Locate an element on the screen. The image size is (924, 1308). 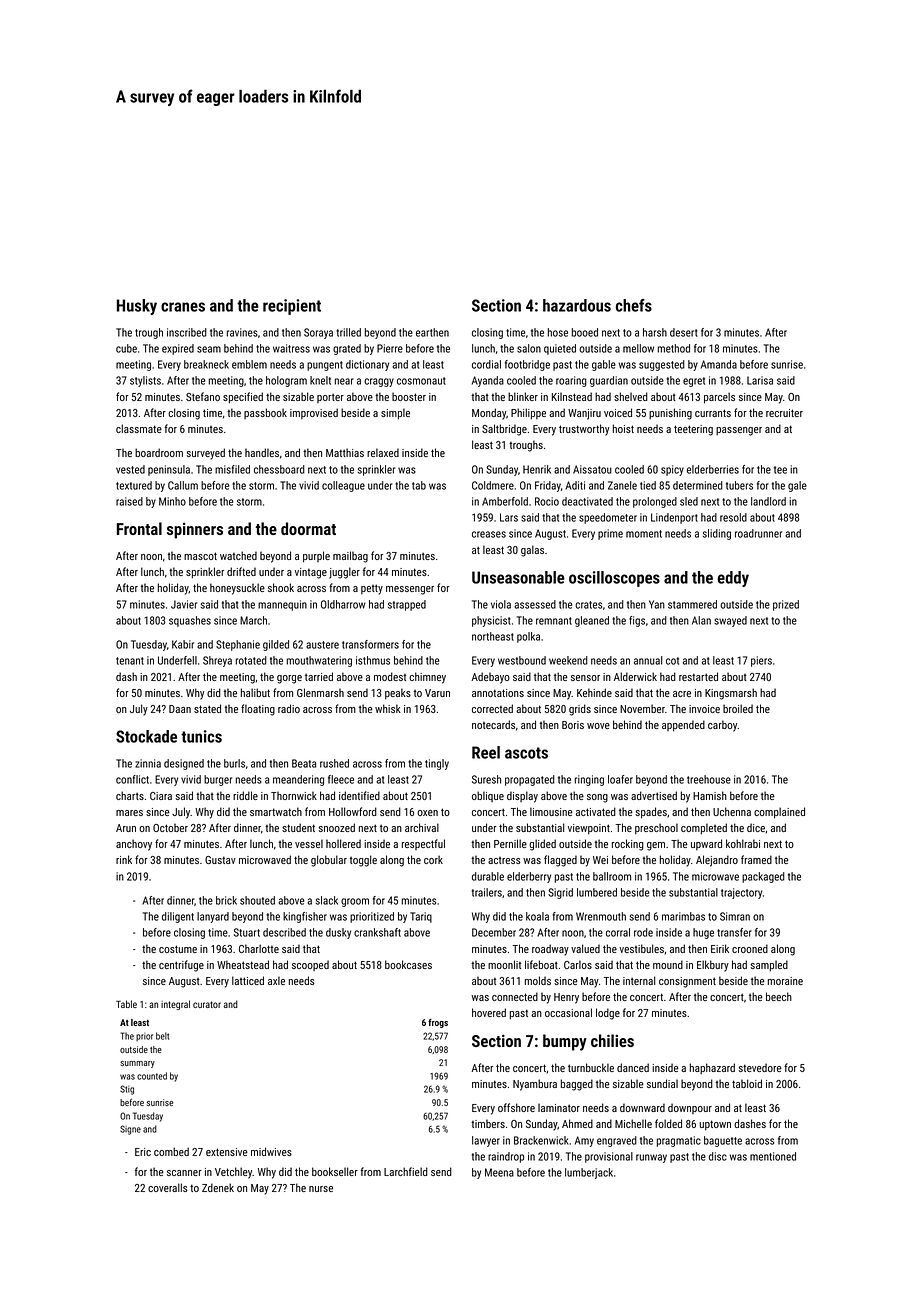
frogs is located at coordinates (438, 1023).
